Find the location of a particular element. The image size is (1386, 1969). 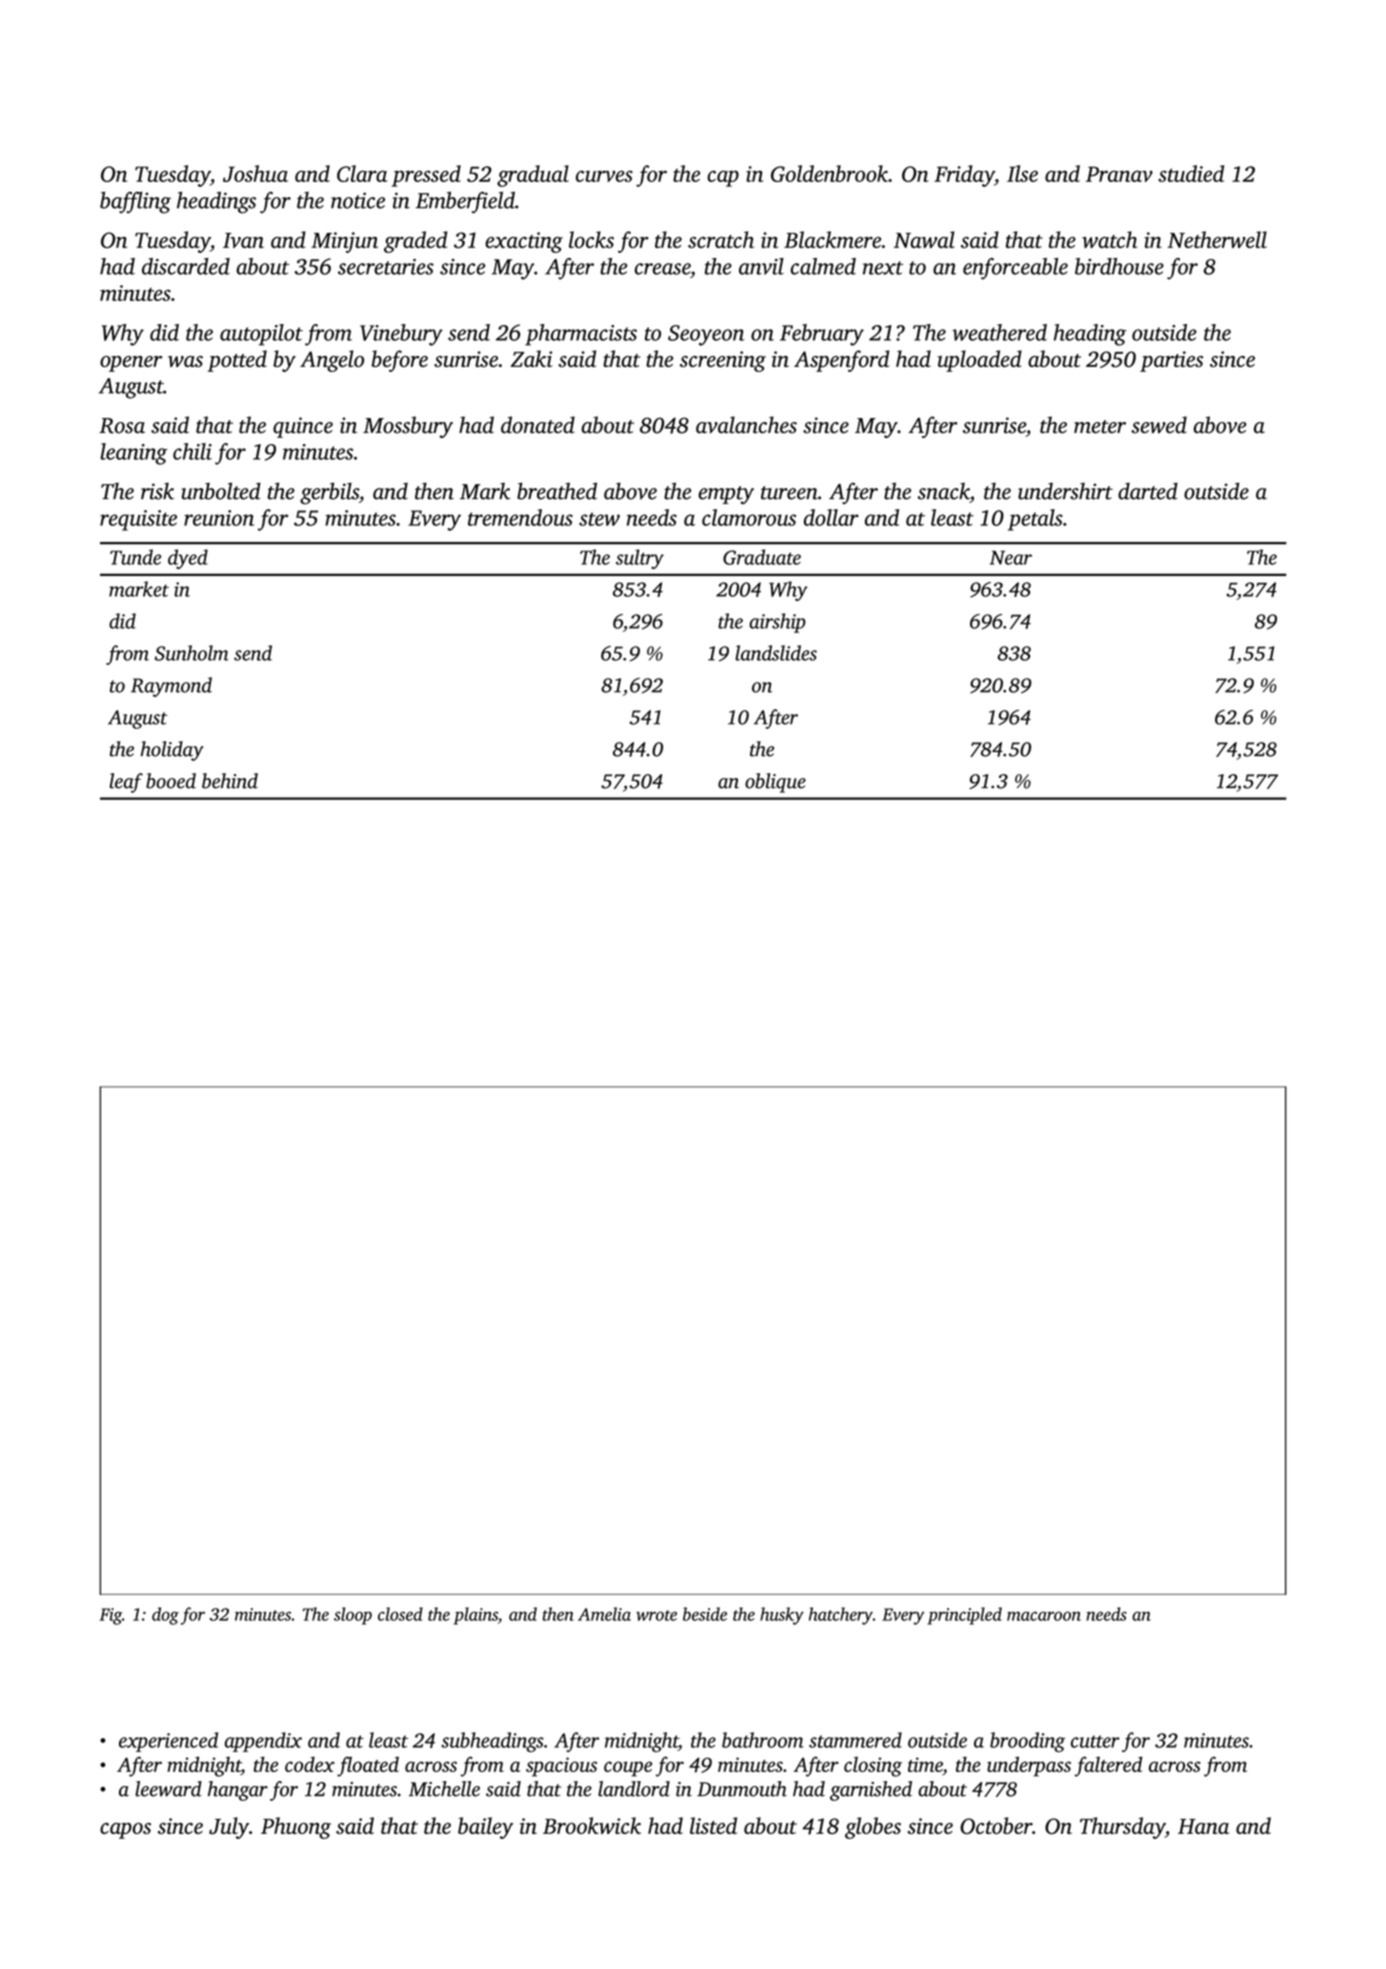

undershirt is located at coordinates (1065, 491).
